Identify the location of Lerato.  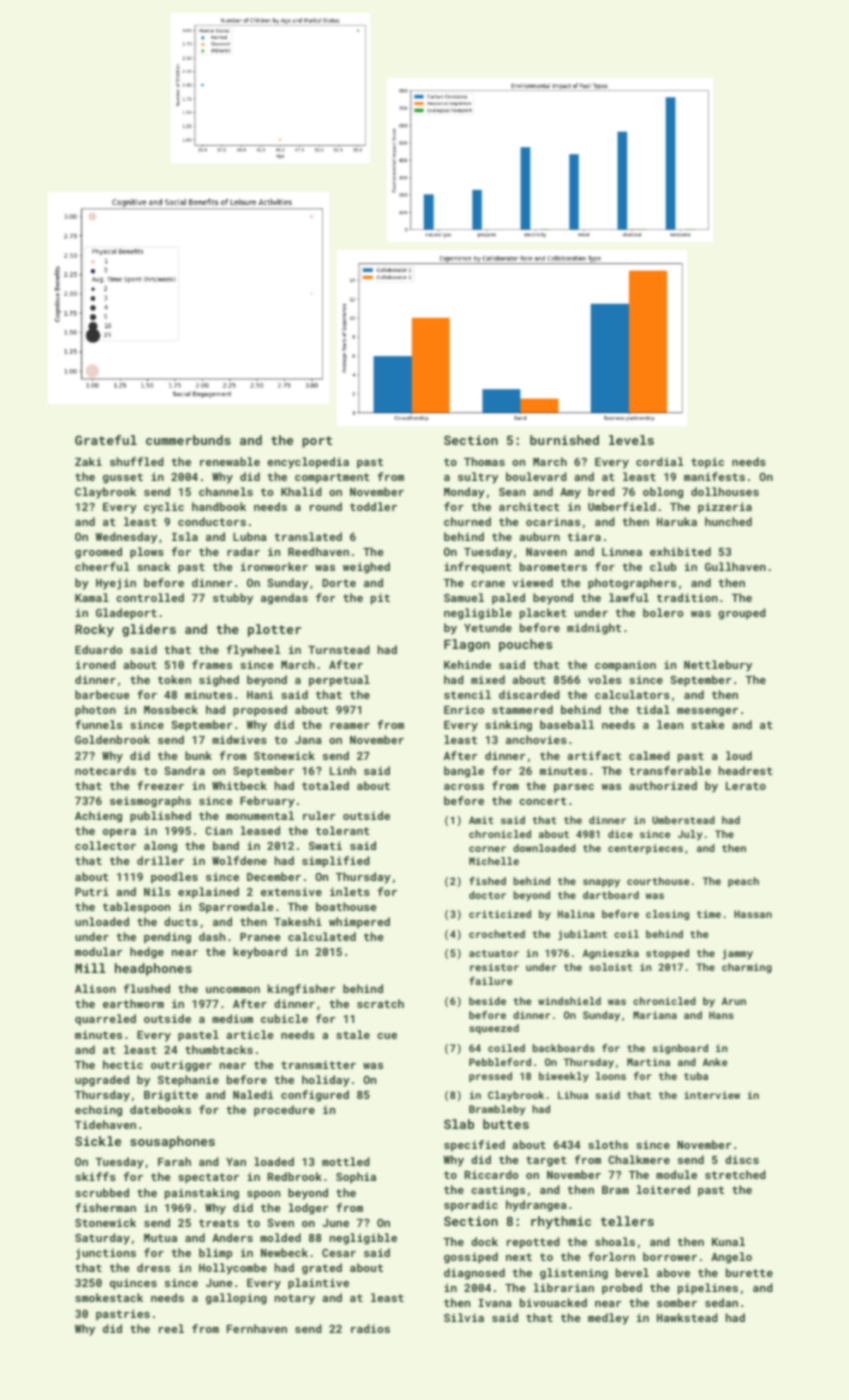
(746, 786).
